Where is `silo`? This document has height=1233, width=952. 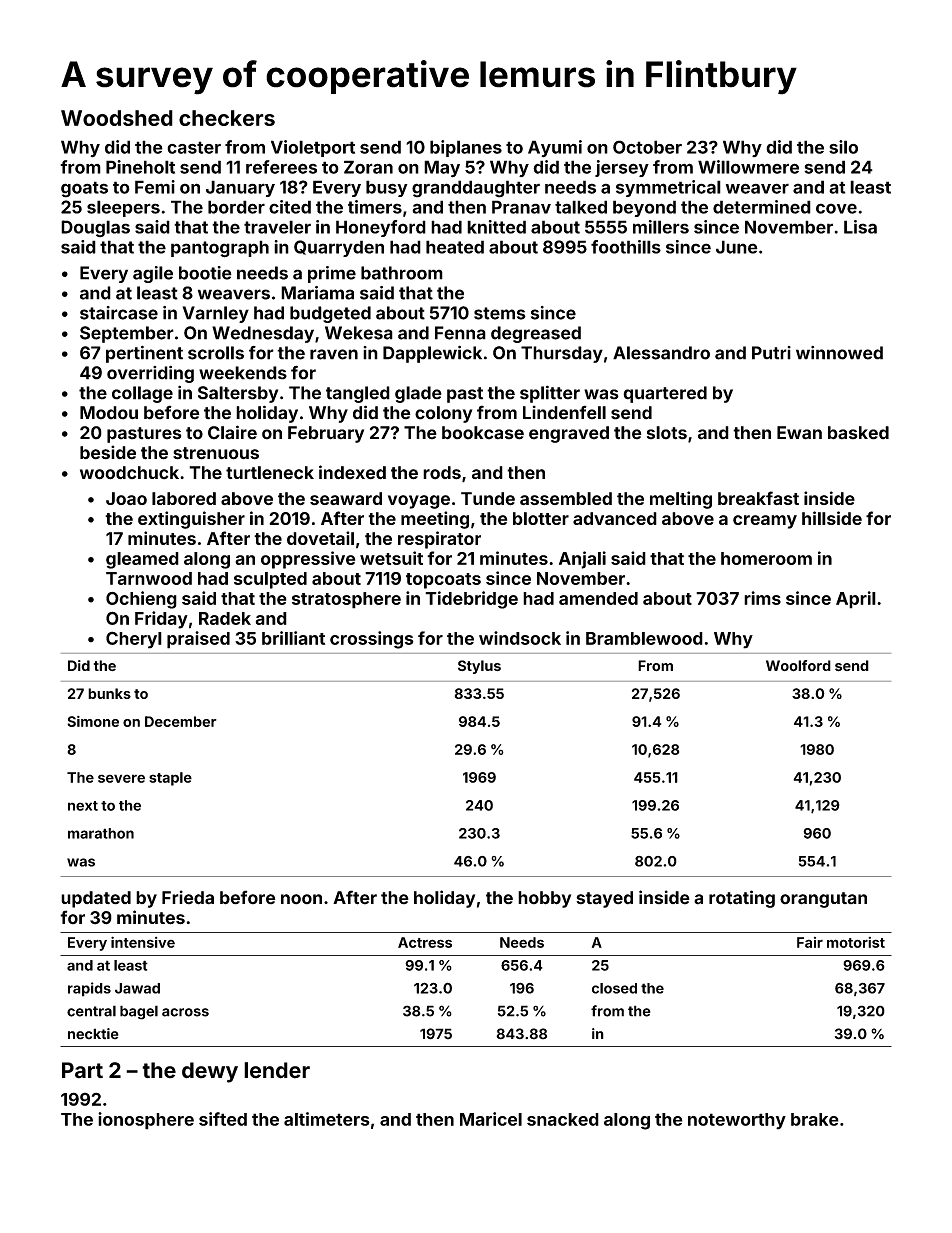 silo is located at coordinates (843, 147).
